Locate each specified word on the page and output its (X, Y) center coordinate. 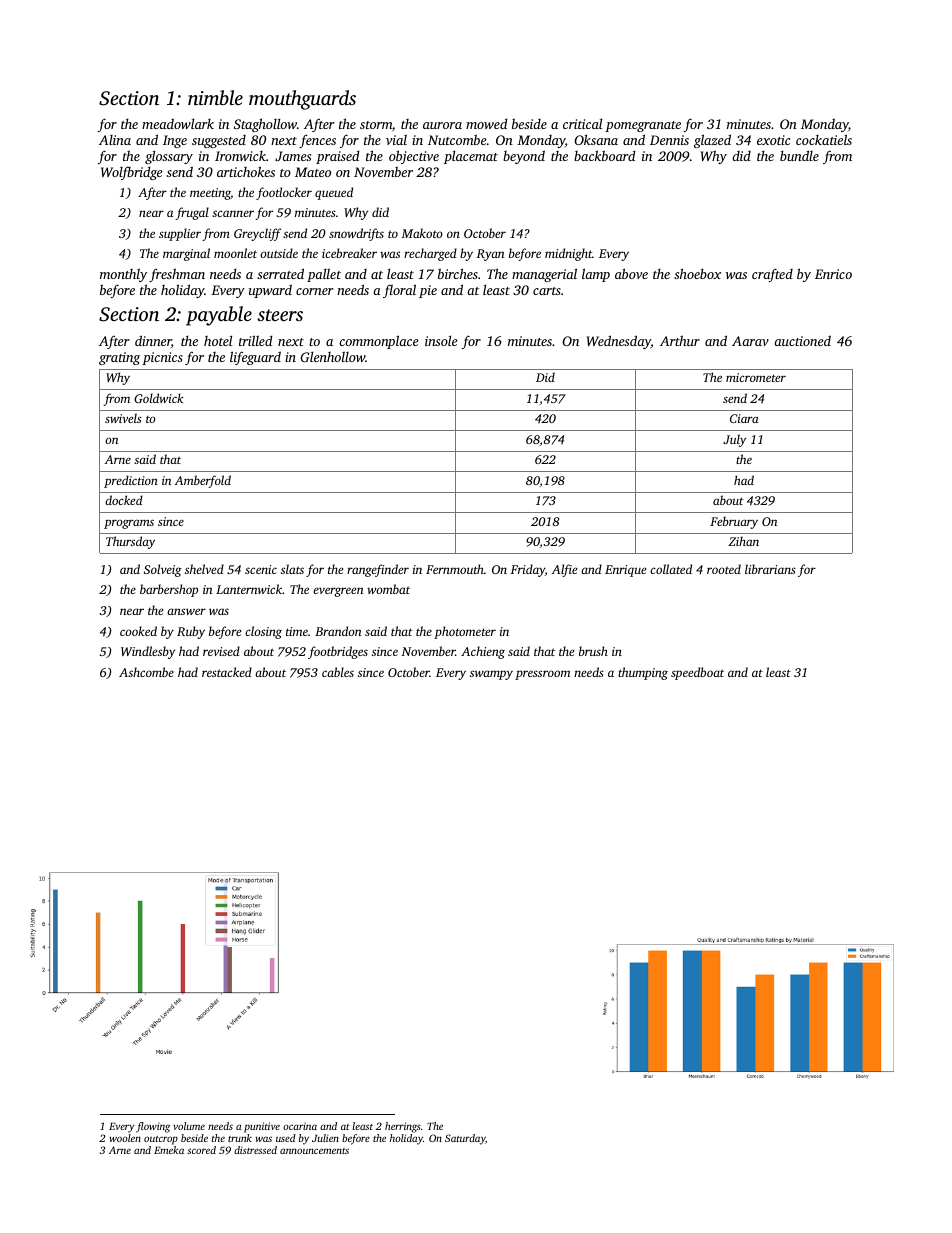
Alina (115, 140)
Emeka (169, 1150)
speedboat (697, 673)
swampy (491, 675)
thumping (643, 673)
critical (582, 123)
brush (593, 651)
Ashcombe (146, 672)
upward (270, 291)
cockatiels (824, 139)
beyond (524, 157)
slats (292, 569)
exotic (773, 140)
